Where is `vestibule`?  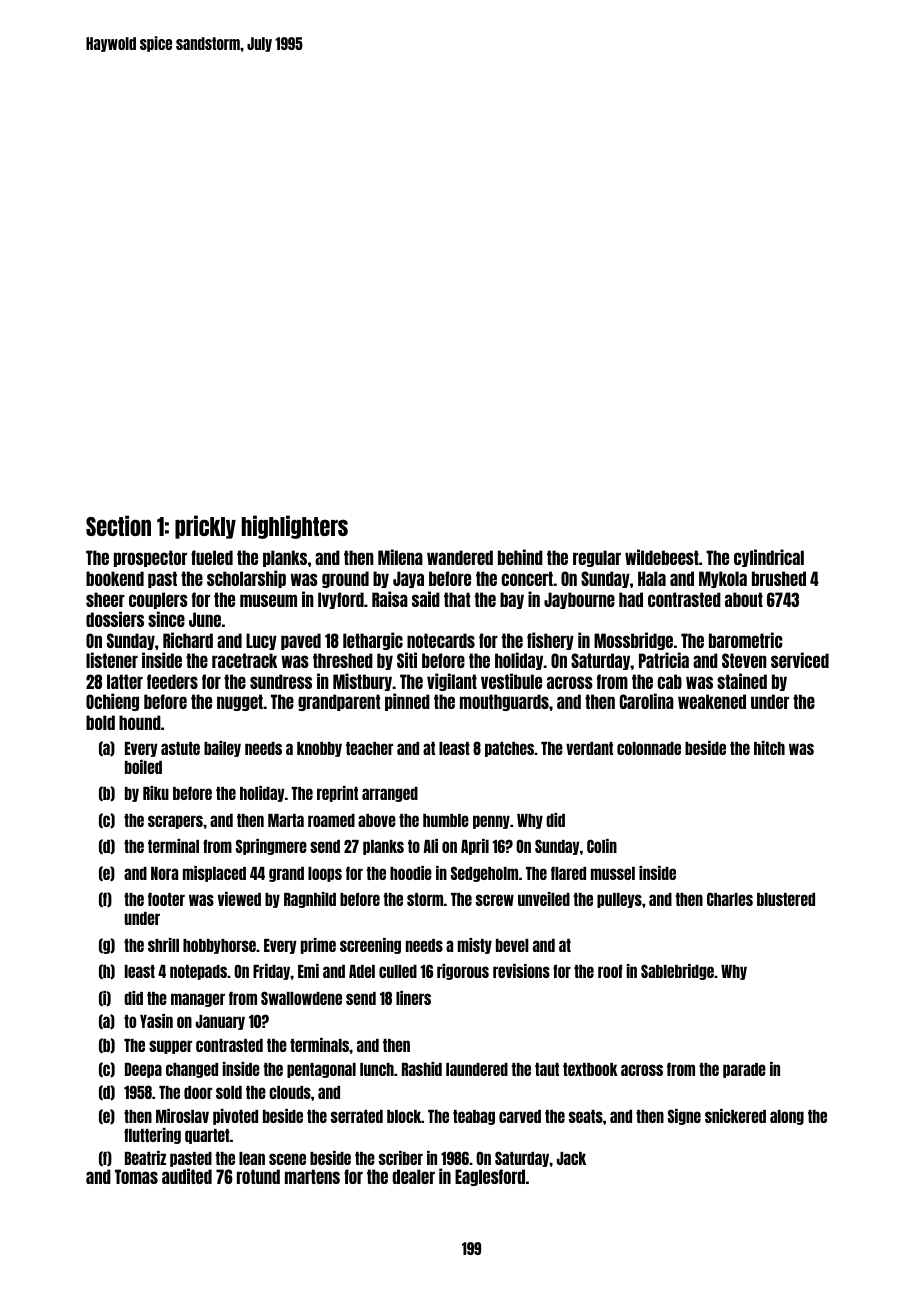 vestibule is located at coordinates (511, 681).
